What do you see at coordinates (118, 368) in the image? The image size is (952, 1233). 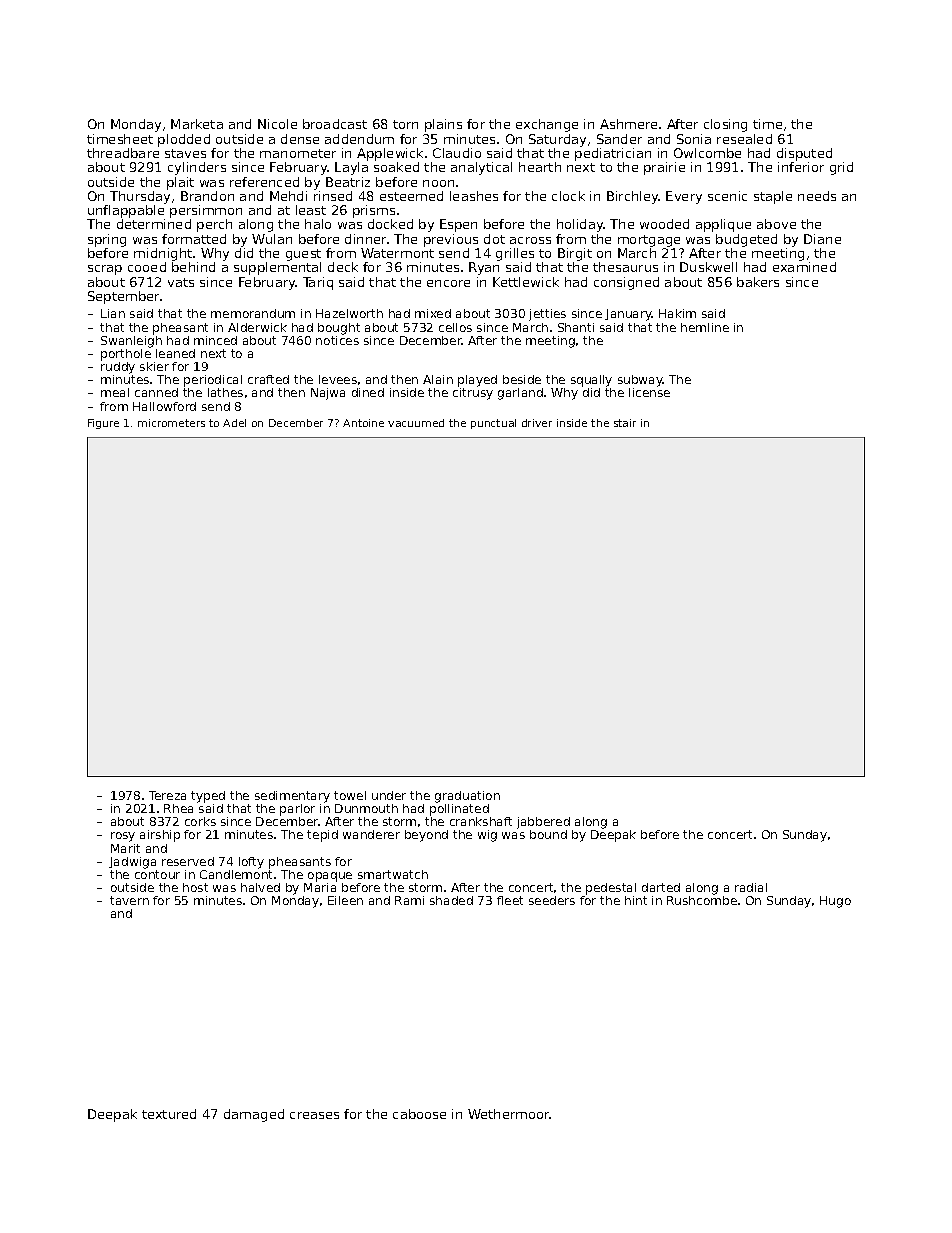 I see `ruddy` at bounding box center [118, 368].
